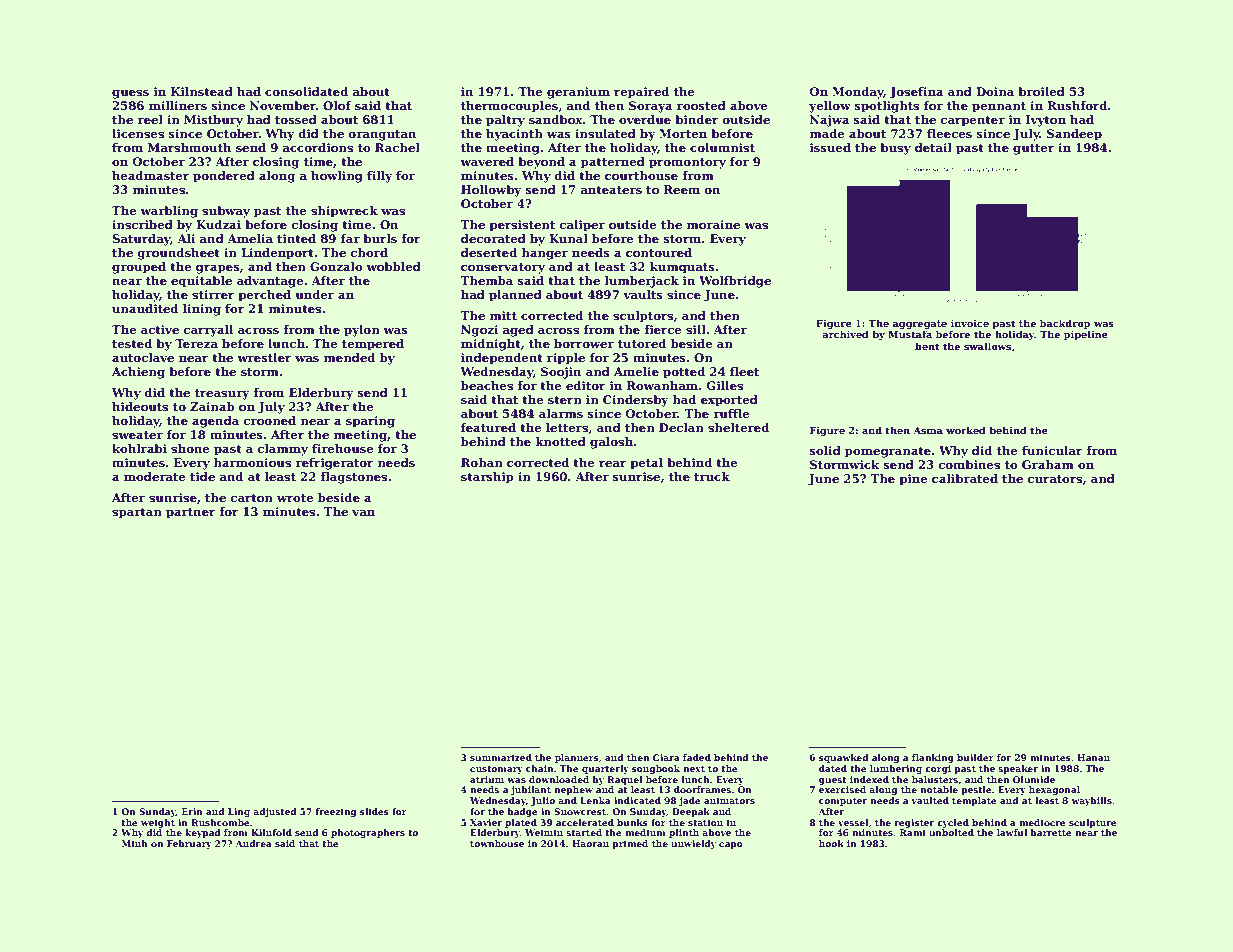 The width and height of the screenshot is (1233, 952). I want to click on crooned, so click(270, 420).
